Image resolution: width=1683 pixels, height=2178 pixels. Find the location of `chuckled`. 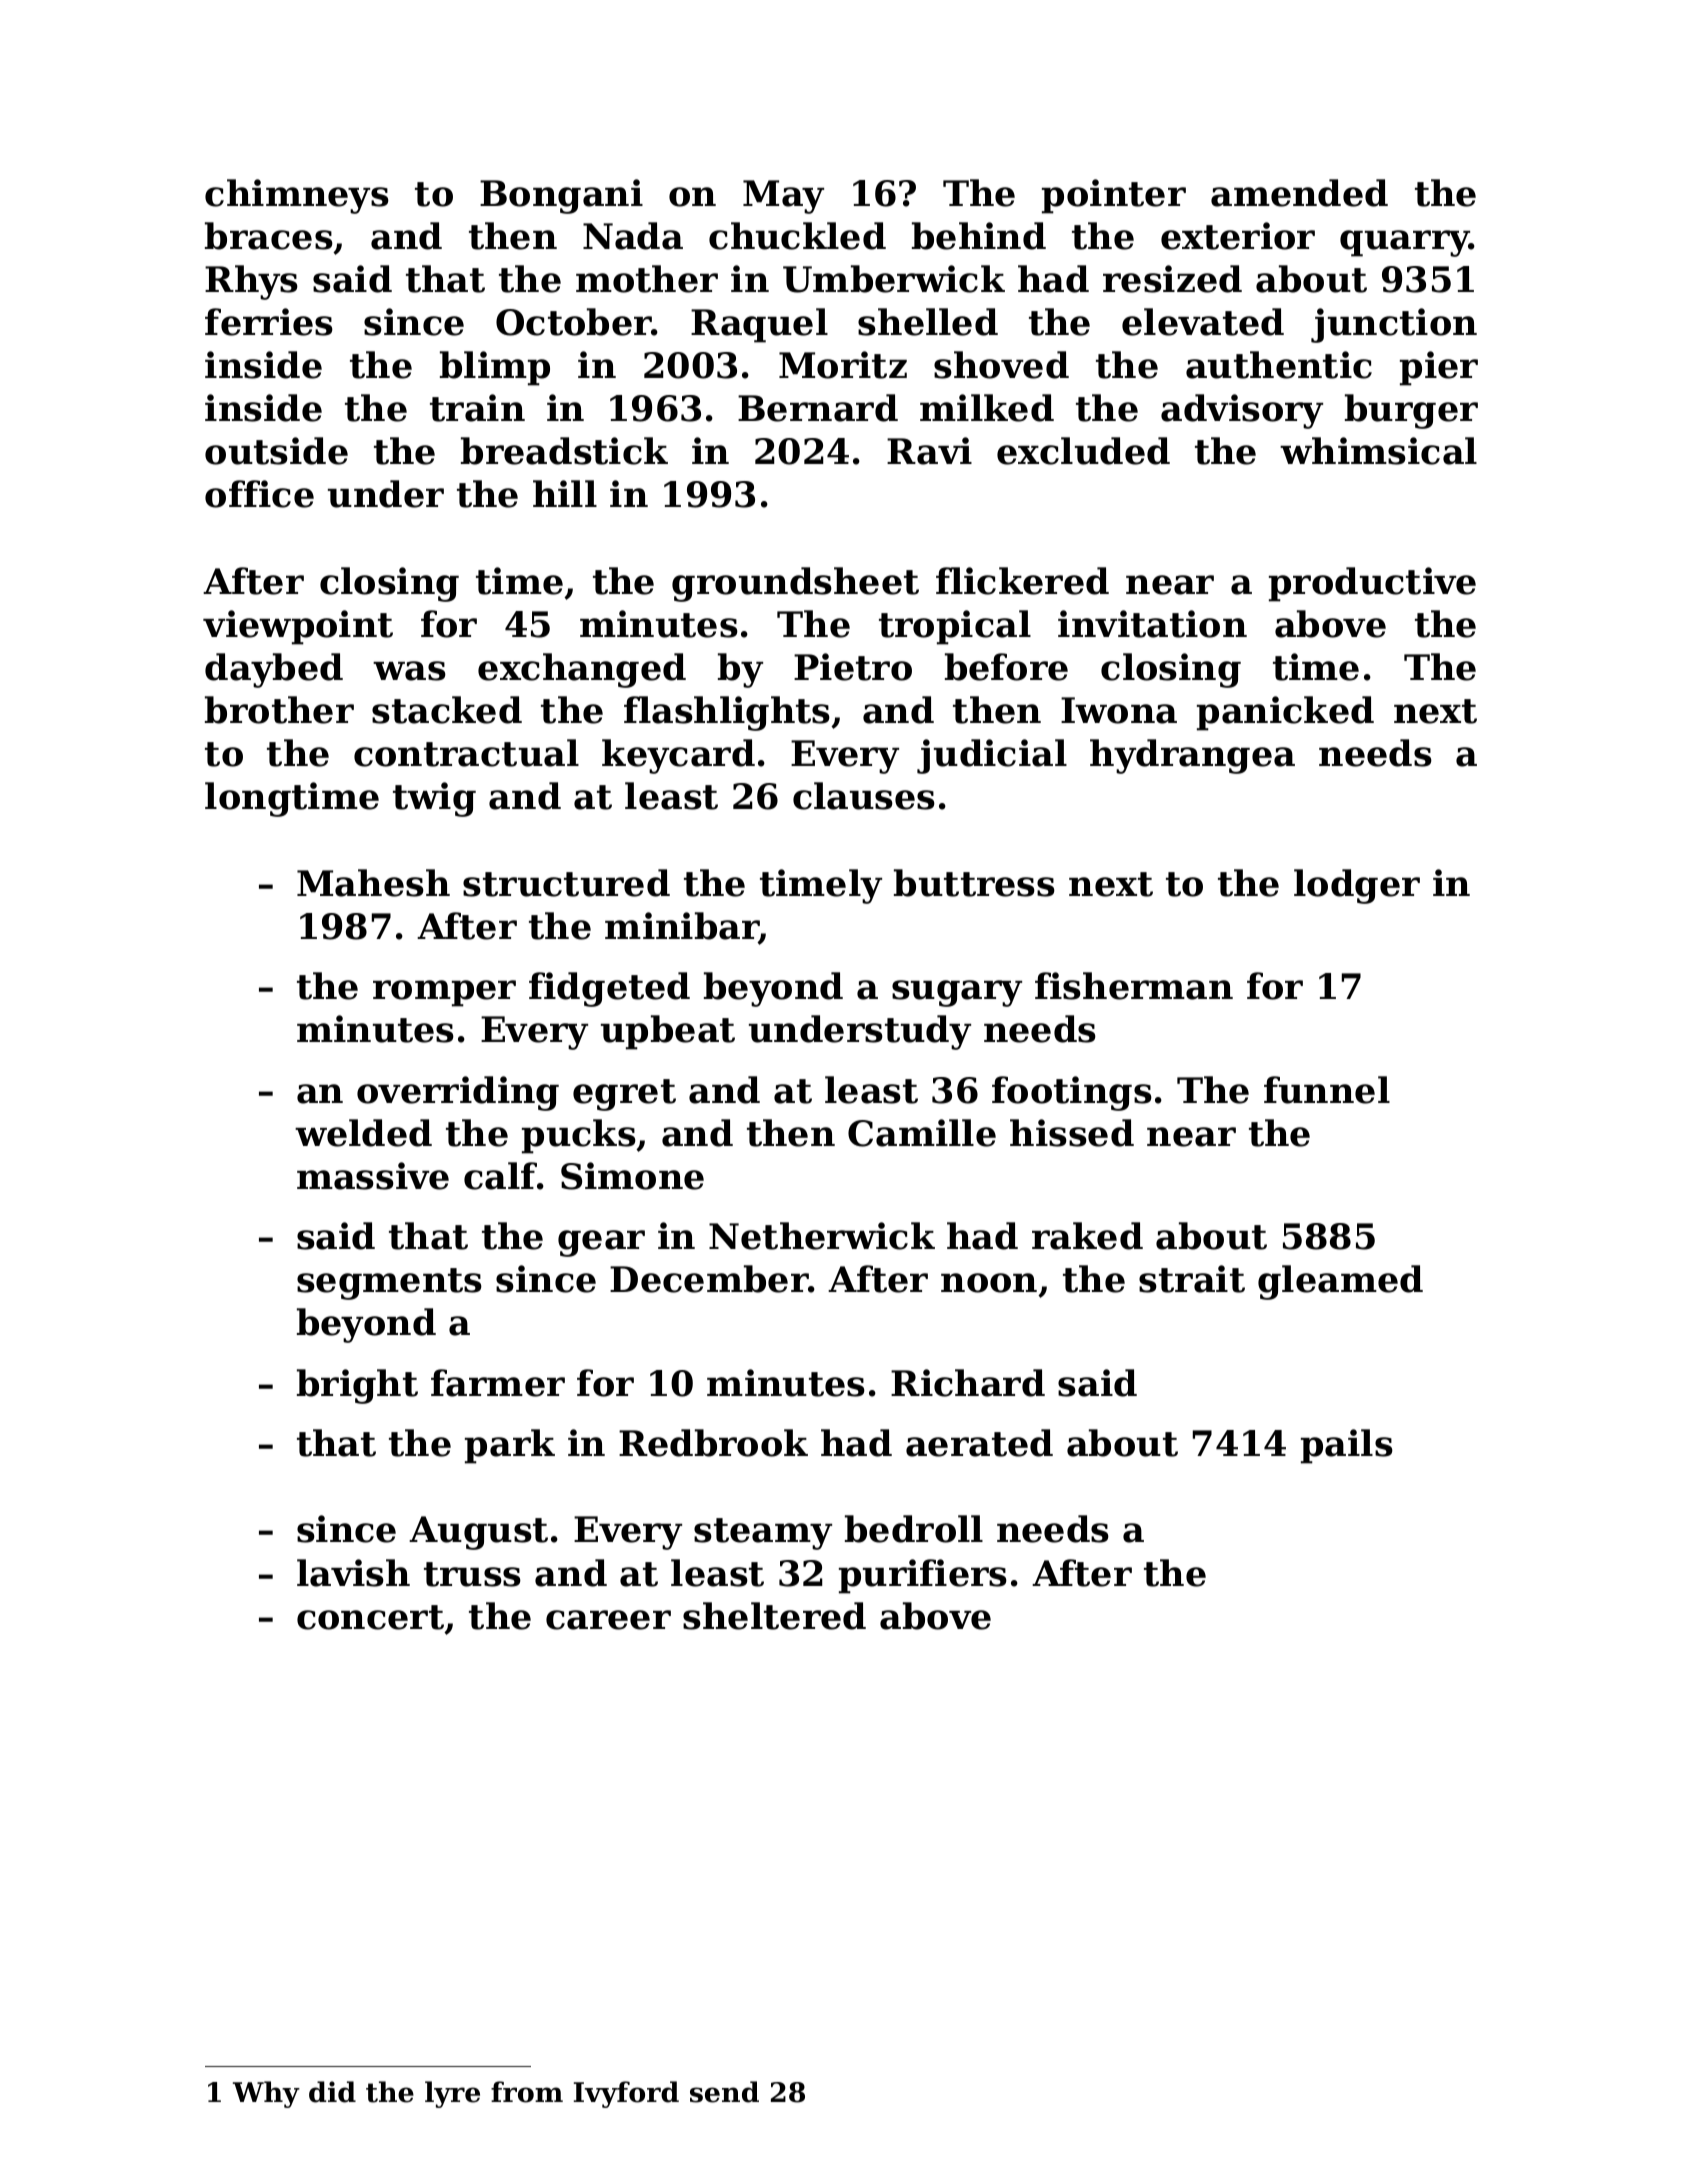

chuckled is located at coordinates (797, 236).
